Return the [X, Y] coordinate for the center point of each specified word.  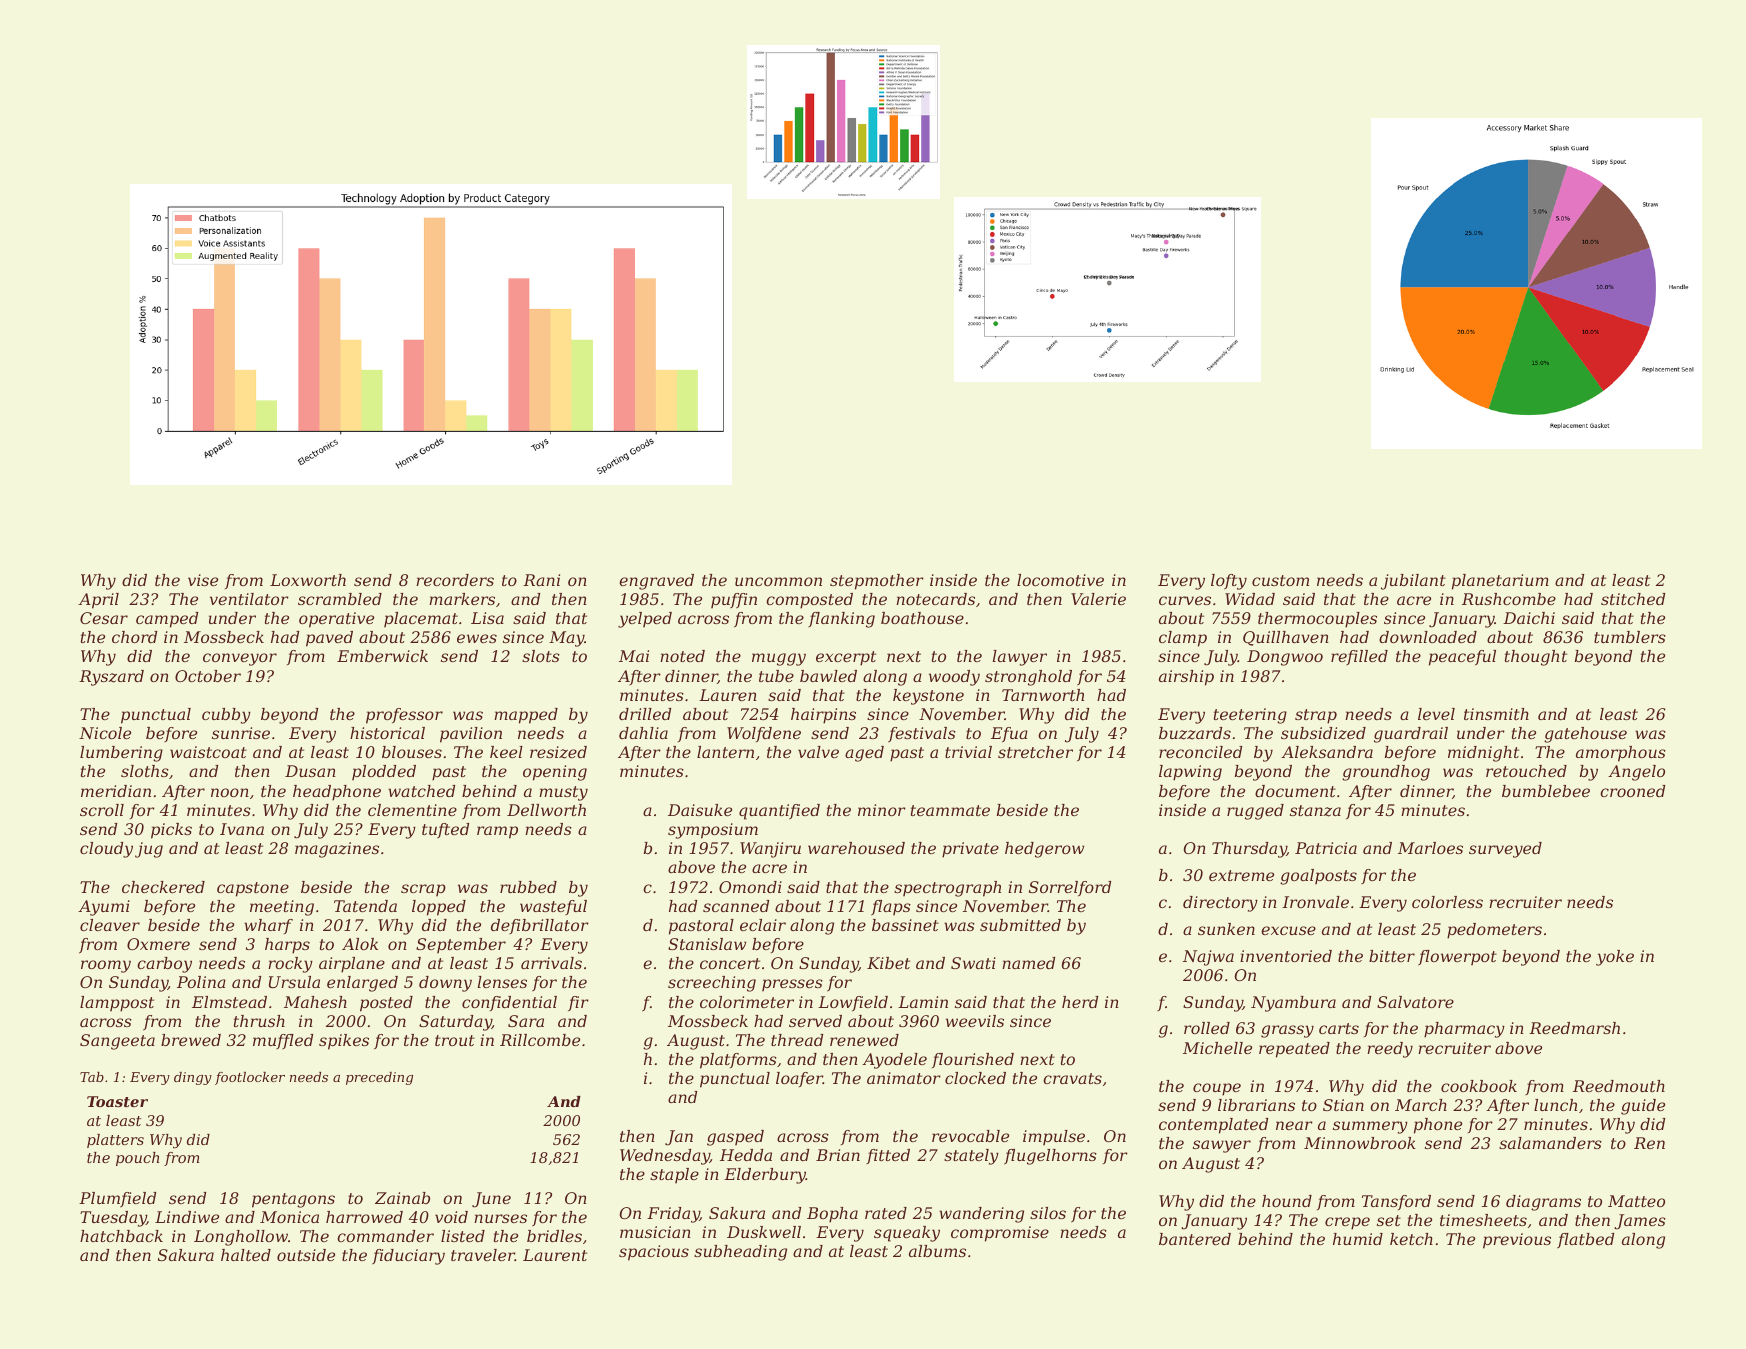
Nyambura [1293, 1004]
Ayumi [104, 908]
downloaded [1428, 637]
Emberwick [382, 656]
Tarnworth [1043, 695]
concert [730, 963]
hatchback [121, 1236]
